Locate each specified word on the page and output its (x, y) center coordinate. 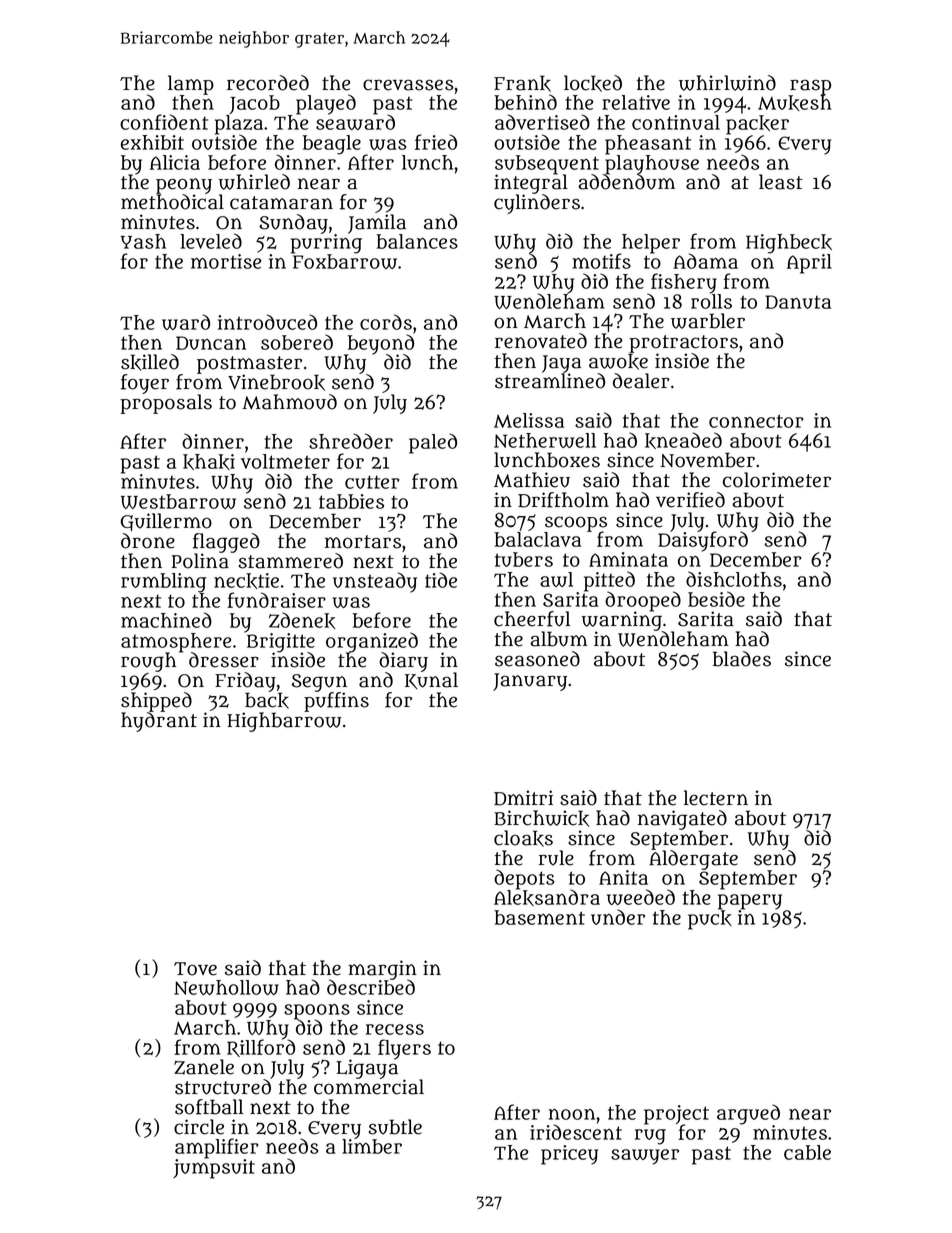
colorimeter (777, 480)
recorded (268, 83)
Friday (245, 682)
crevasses (408, 85)
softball (209, 1107)
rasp (810, 87)
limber (372, 1146)
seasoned (537, 659)
